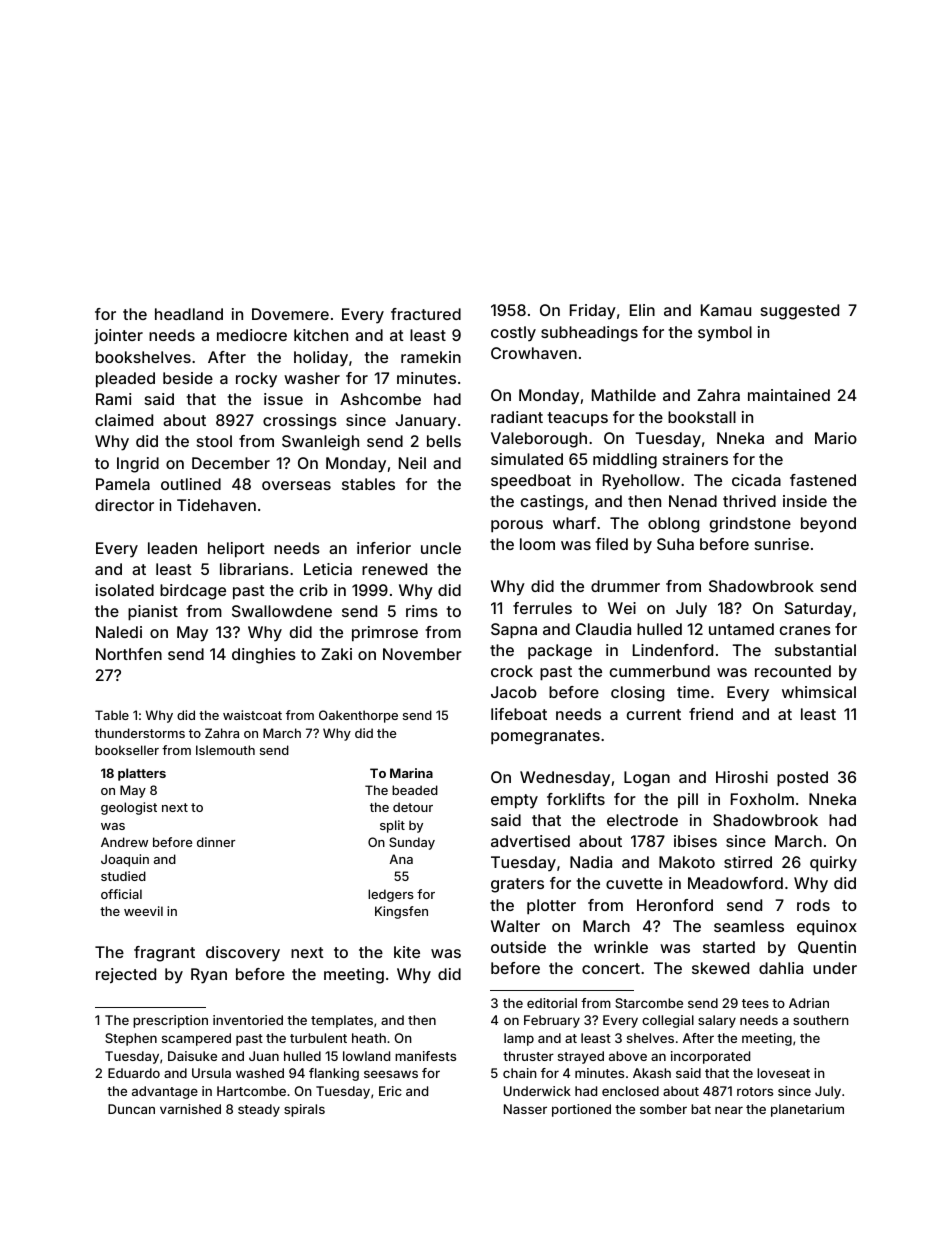 The width and height of the document is (952, 1233). Describe the element at coordinates (209, 976) in the document. I see `Ryan` at that location.
